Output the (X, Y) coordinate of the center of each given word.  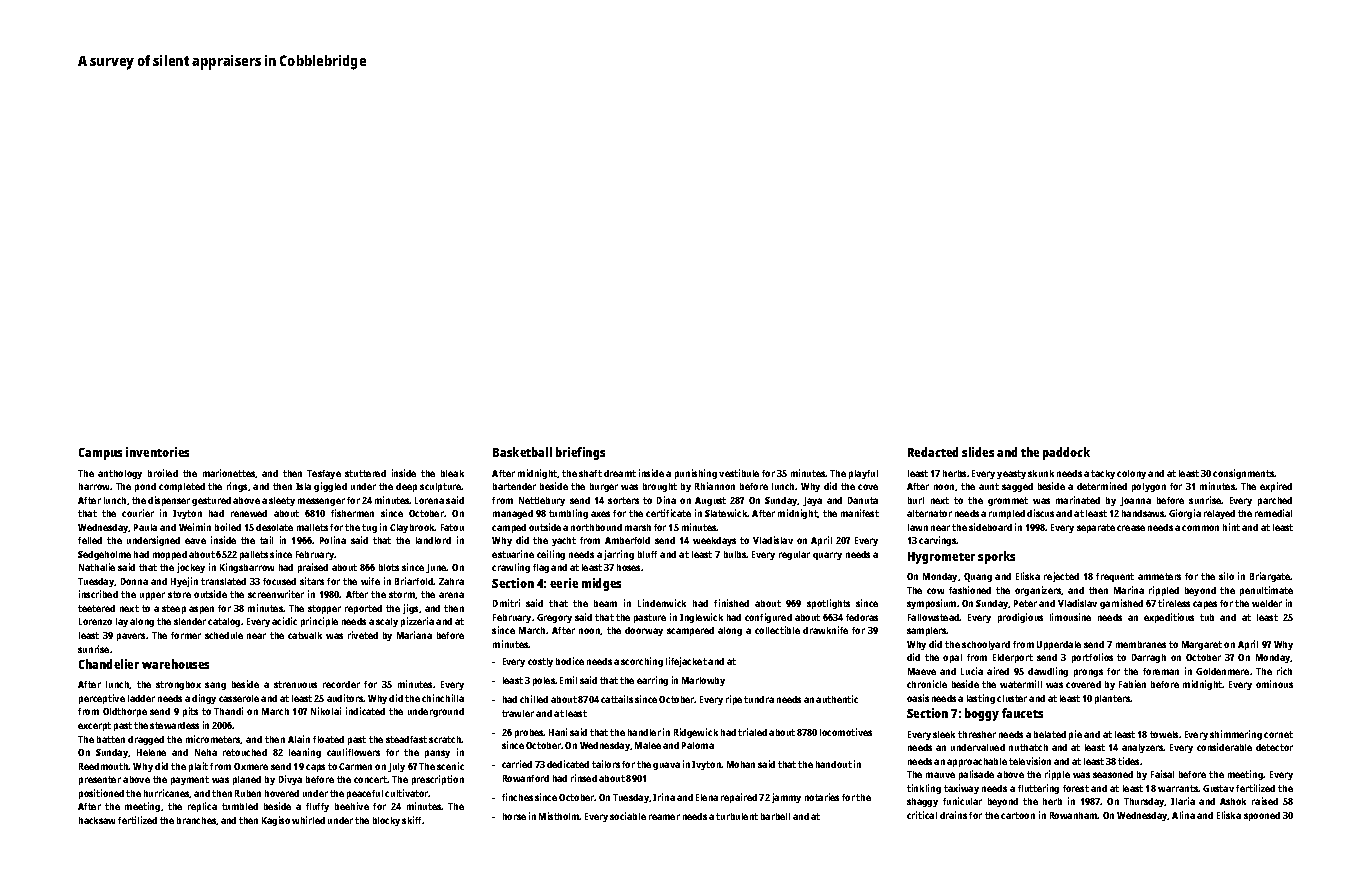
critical (922, 815)
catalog (224, 622)
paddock (1066, 453)
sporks (996, 557)
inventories (157, 452)
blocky (386, 821)
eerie (564, 583)
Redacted (933, 452)
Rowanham (1074, 815)
